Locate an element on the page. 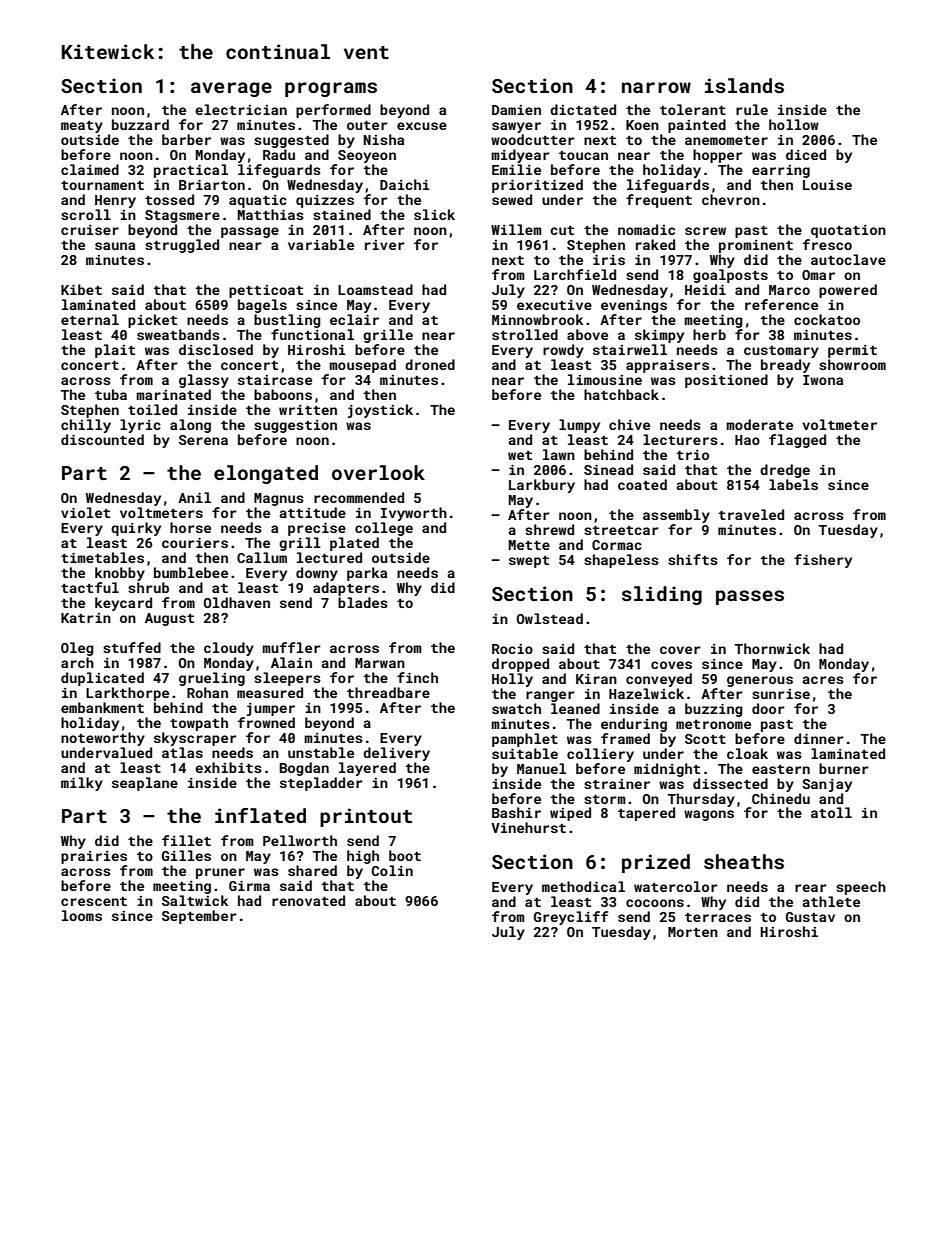 This image has width=952, height=1233. Morten is located at coordinates (693, 932).
